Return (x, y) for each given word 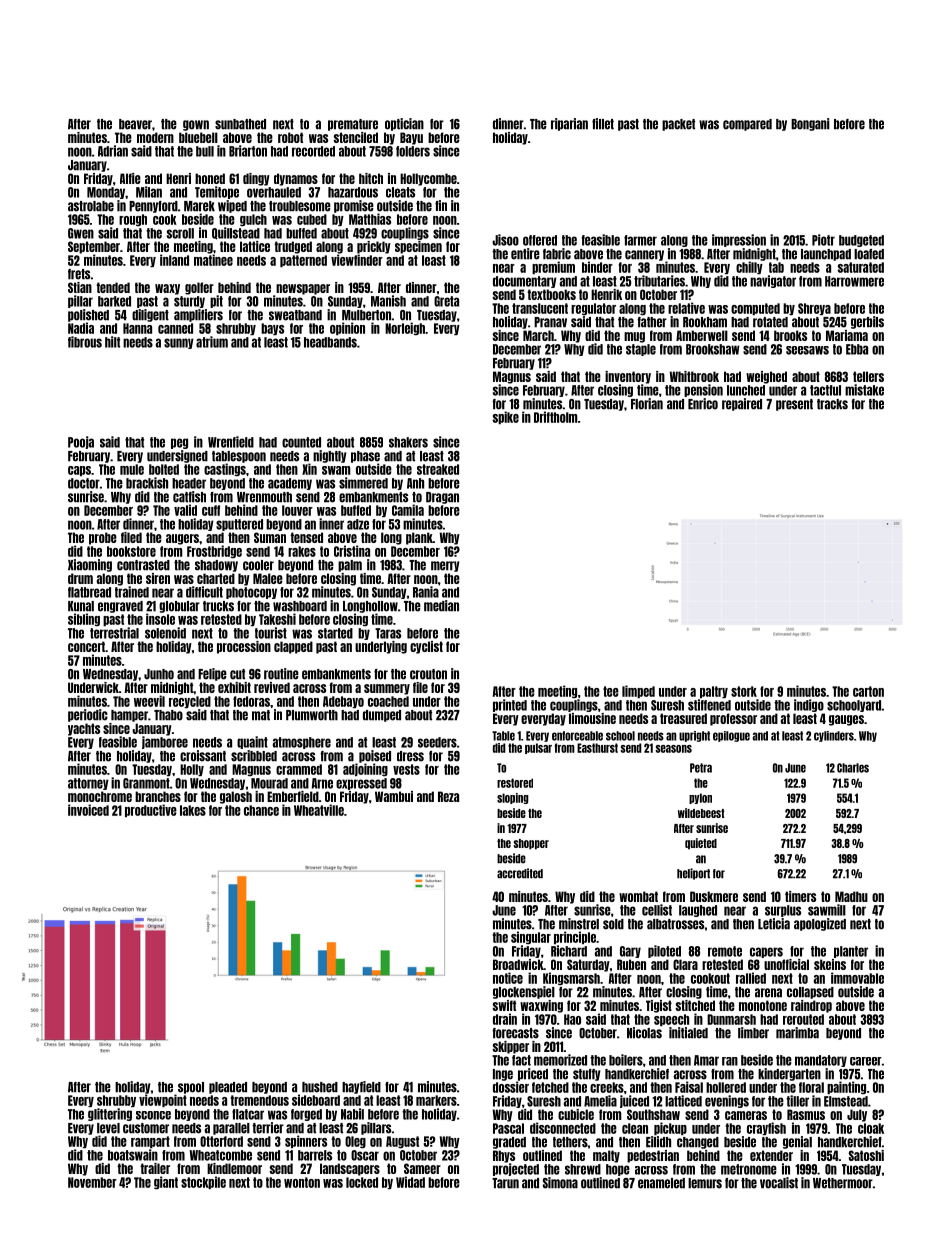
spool (191, 1088)
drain (505, 1019)
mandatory (821, 1061)
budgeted (861, 241)
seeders (437, 742)
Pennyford (153, 207)
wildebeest (701, 813)
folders (413, 151)
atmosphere (302, 743)
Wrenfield (231, 442)
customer (146, 1128)
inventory (628, 377)
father (652, 322)
